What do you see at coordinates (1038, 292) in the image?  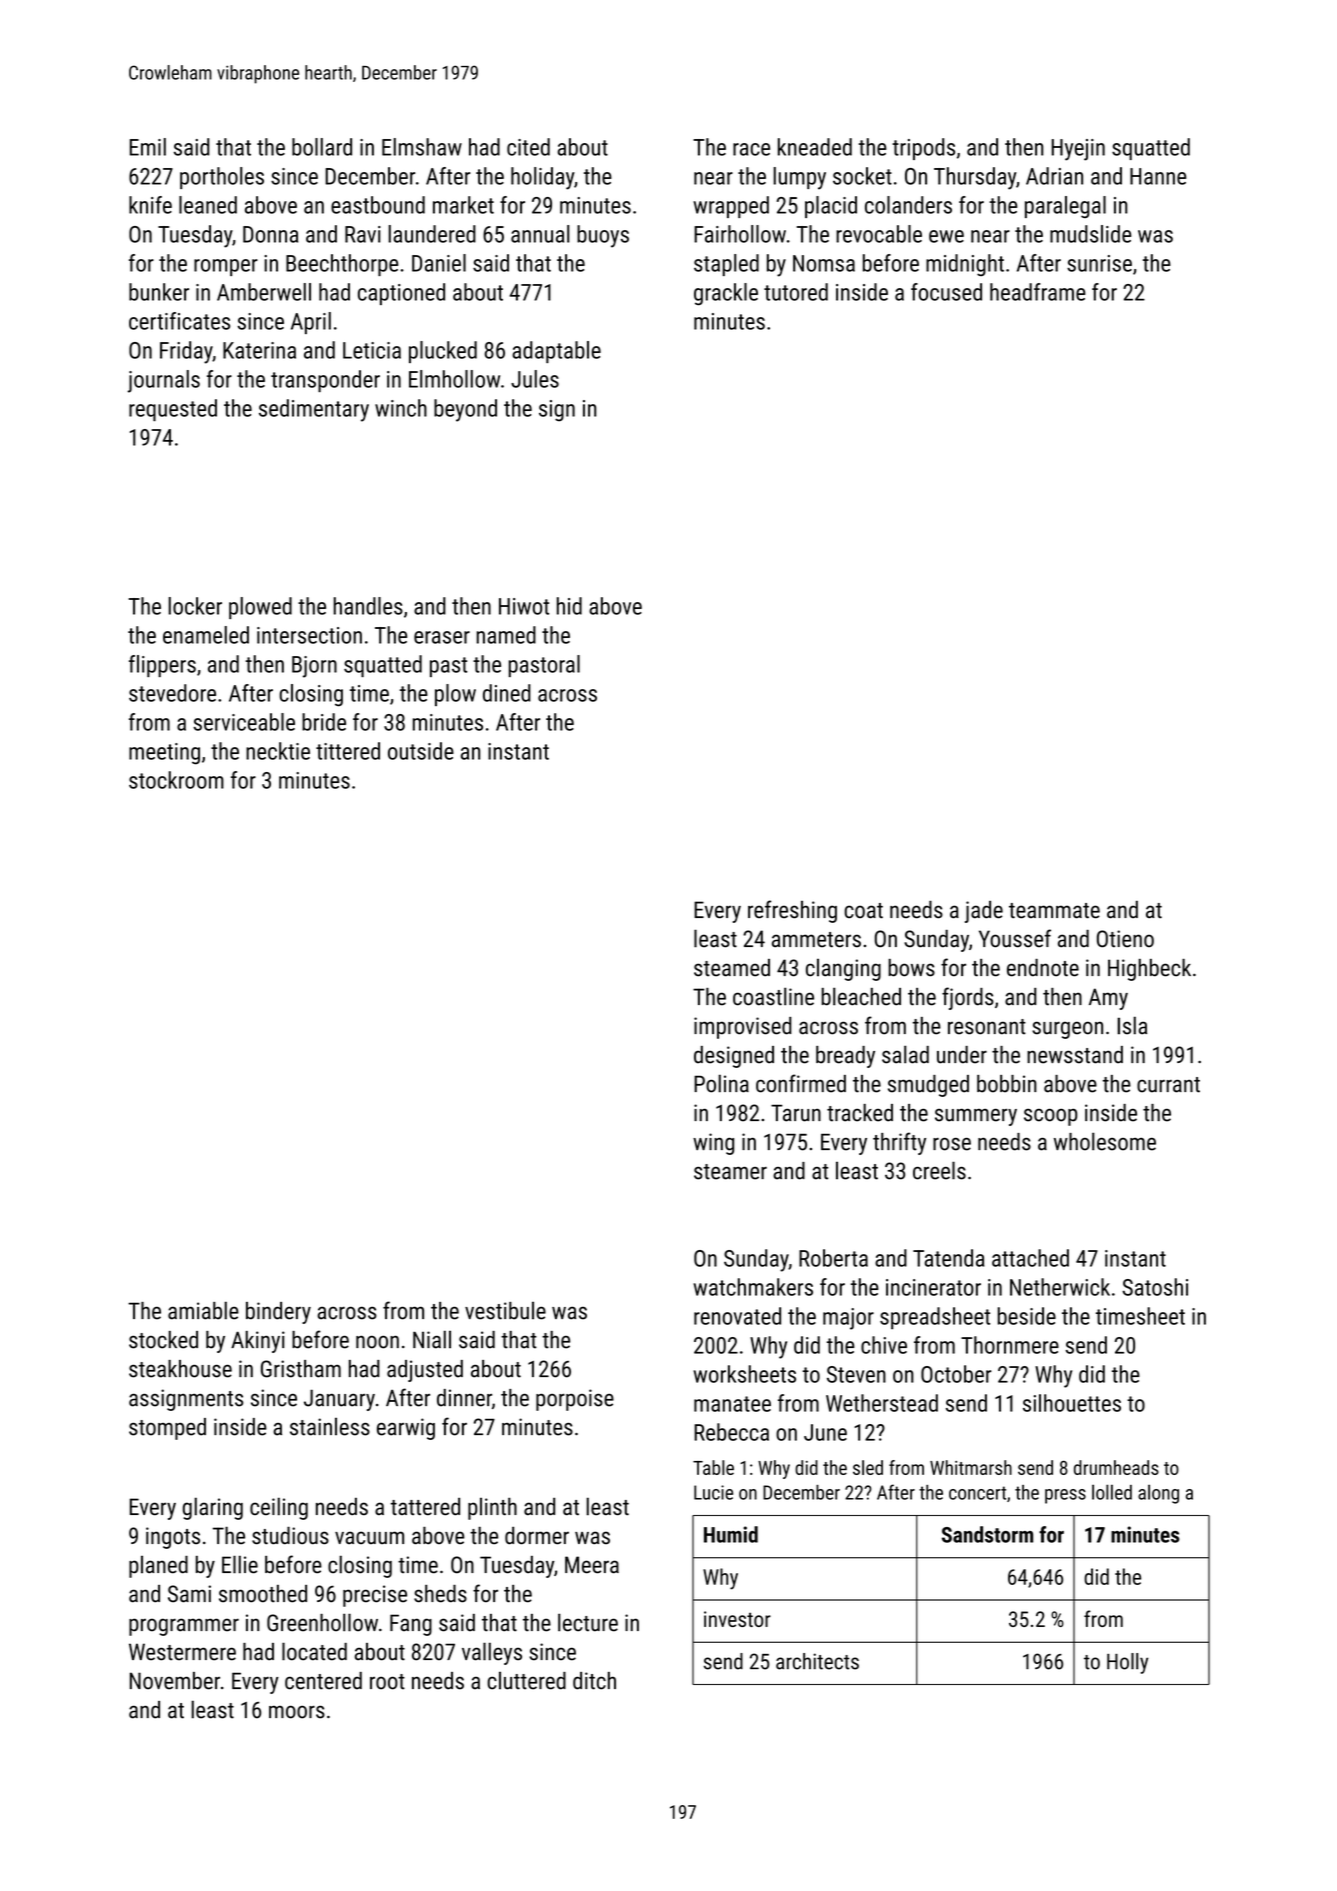 I see `headframe` at bounding box center [1038, 292].
